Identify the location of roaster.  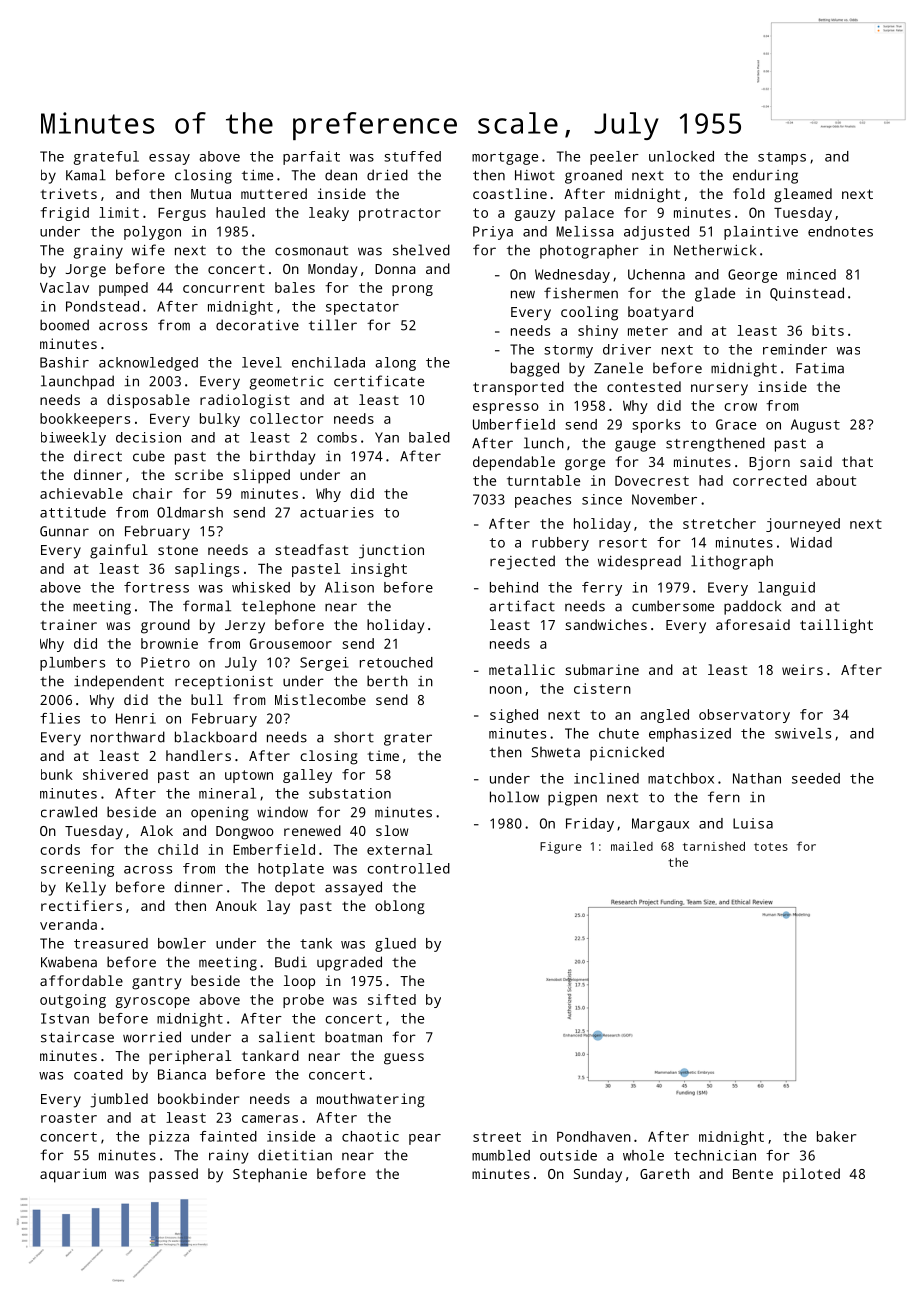
(69, 1118).
